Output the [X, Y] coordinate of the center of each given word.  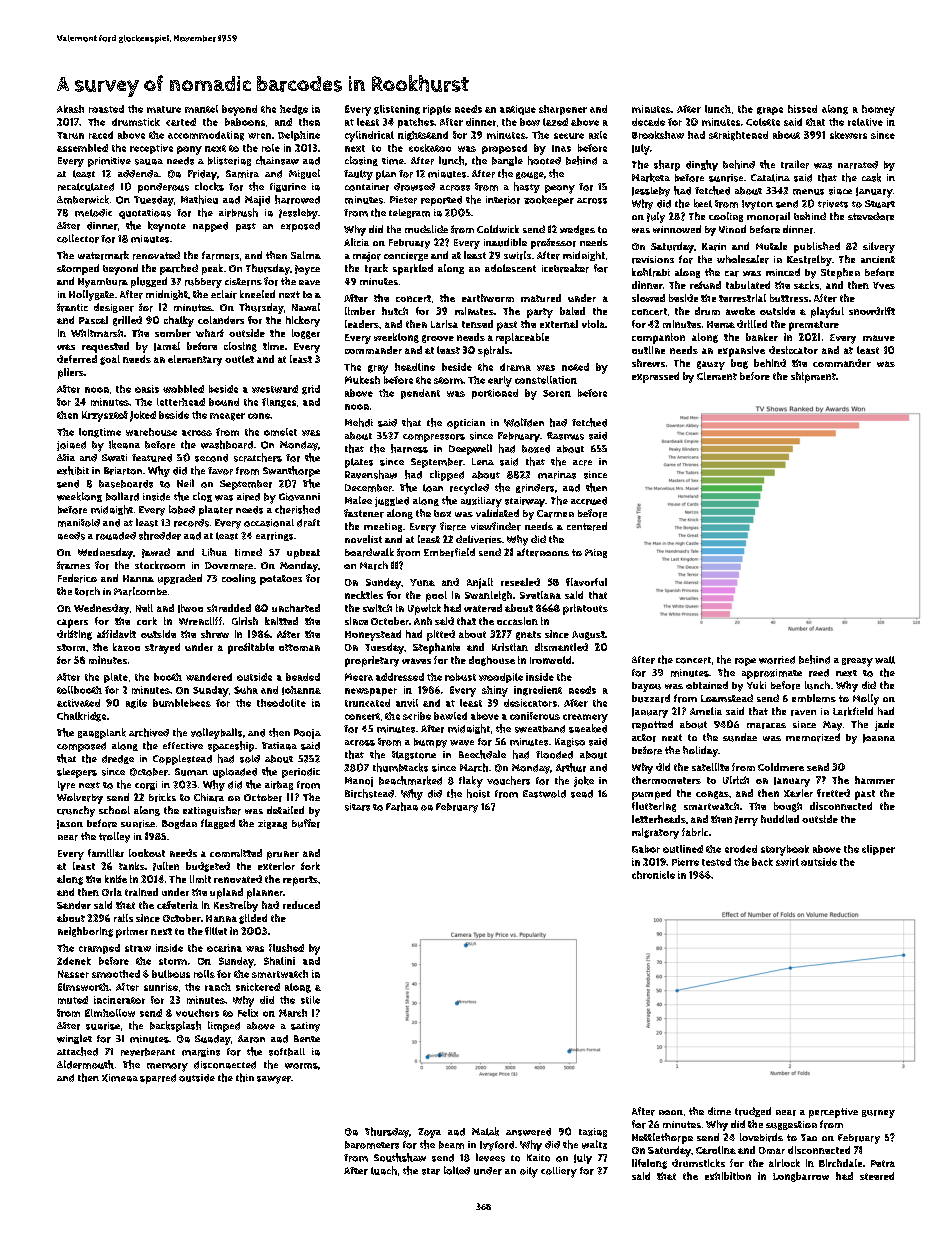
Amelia [706, 711]
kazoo [126, 647]
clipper [878, 850]
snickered [258, 987]
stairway [525, 502]
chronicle [653, 875]
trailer [795, 164]
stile [310, 1000]
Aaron [251, 1039]
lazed [555, 122]
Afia [66, 457]
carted [181, 122]
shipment [813, 377]
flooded [554, 755]
